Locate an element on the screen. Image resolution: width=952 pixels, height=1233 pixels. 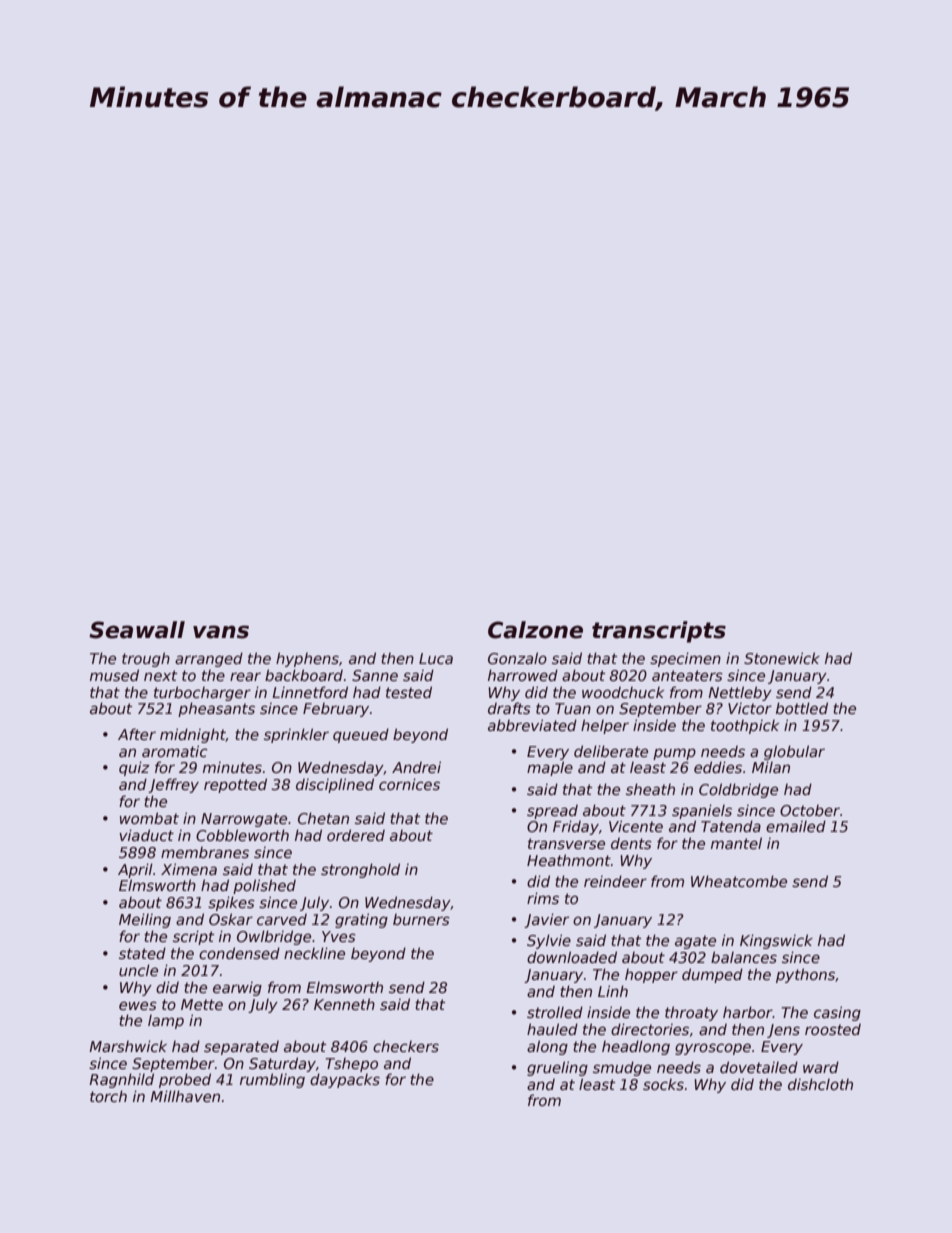
Jeffrey is located at coordinates (173, 785).
